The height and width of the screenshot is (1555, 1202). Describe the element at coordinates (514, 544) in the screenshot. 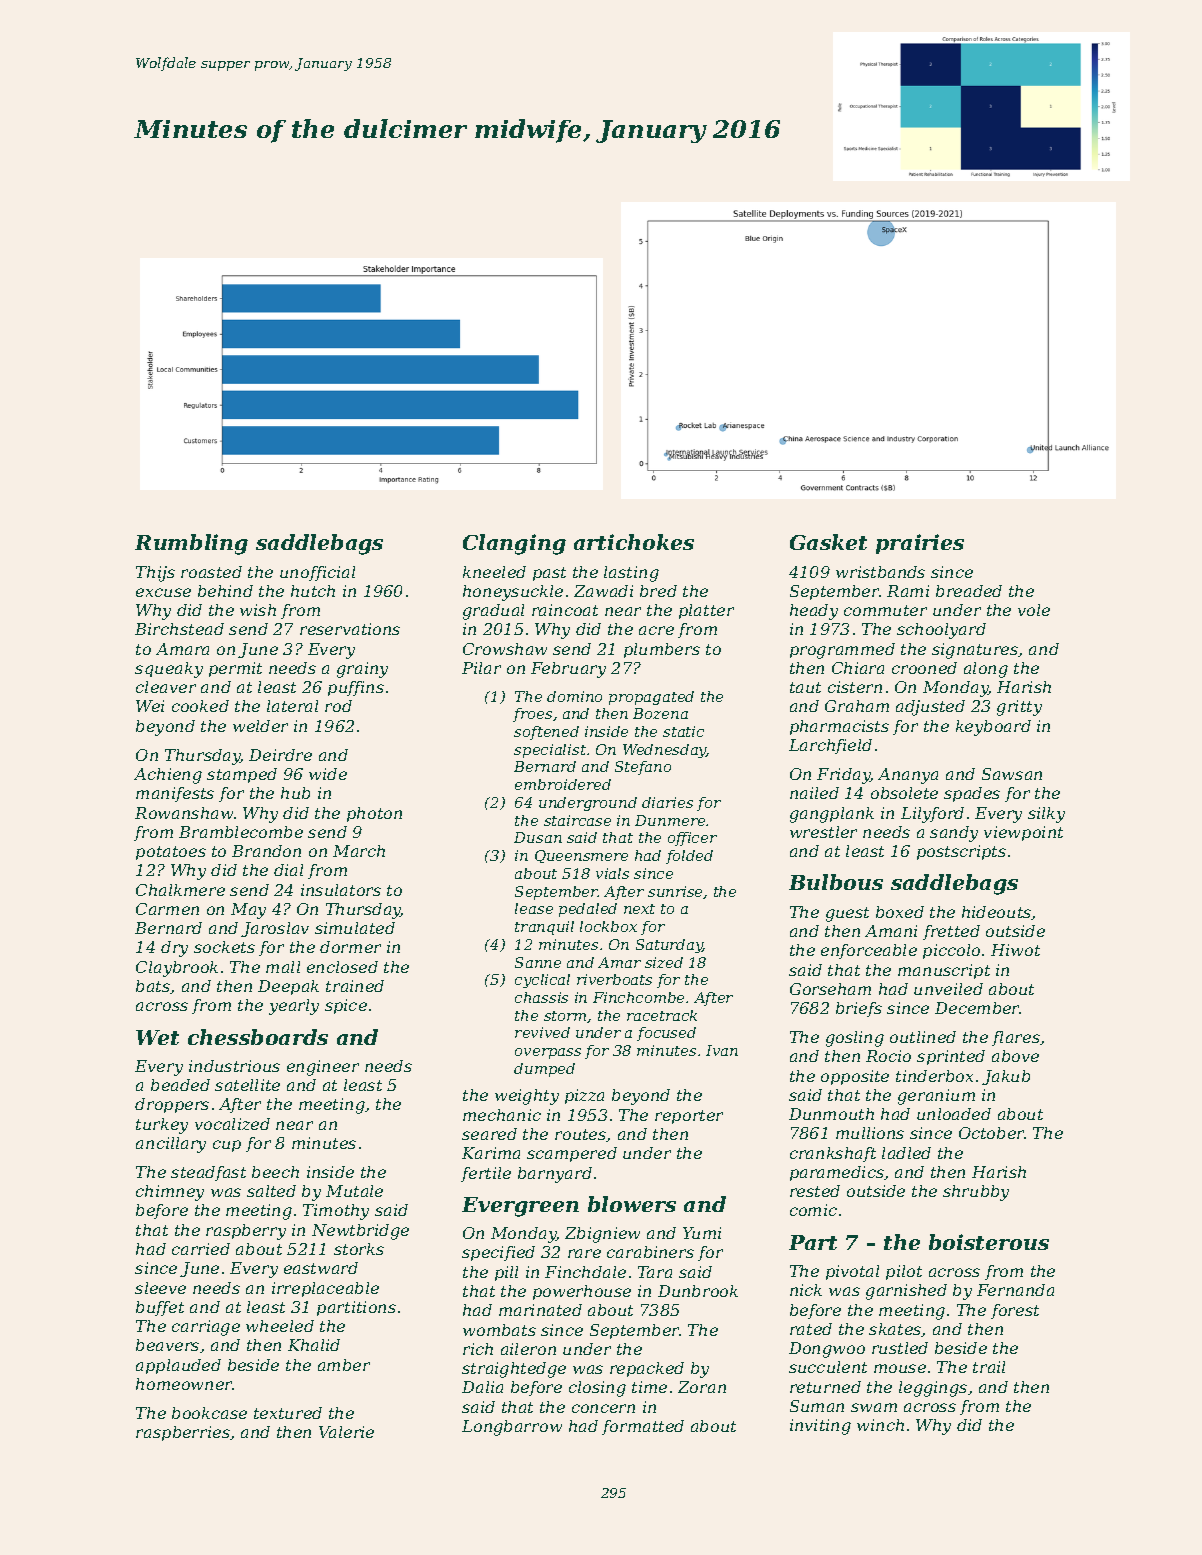

I see `Clanging` at that location.
